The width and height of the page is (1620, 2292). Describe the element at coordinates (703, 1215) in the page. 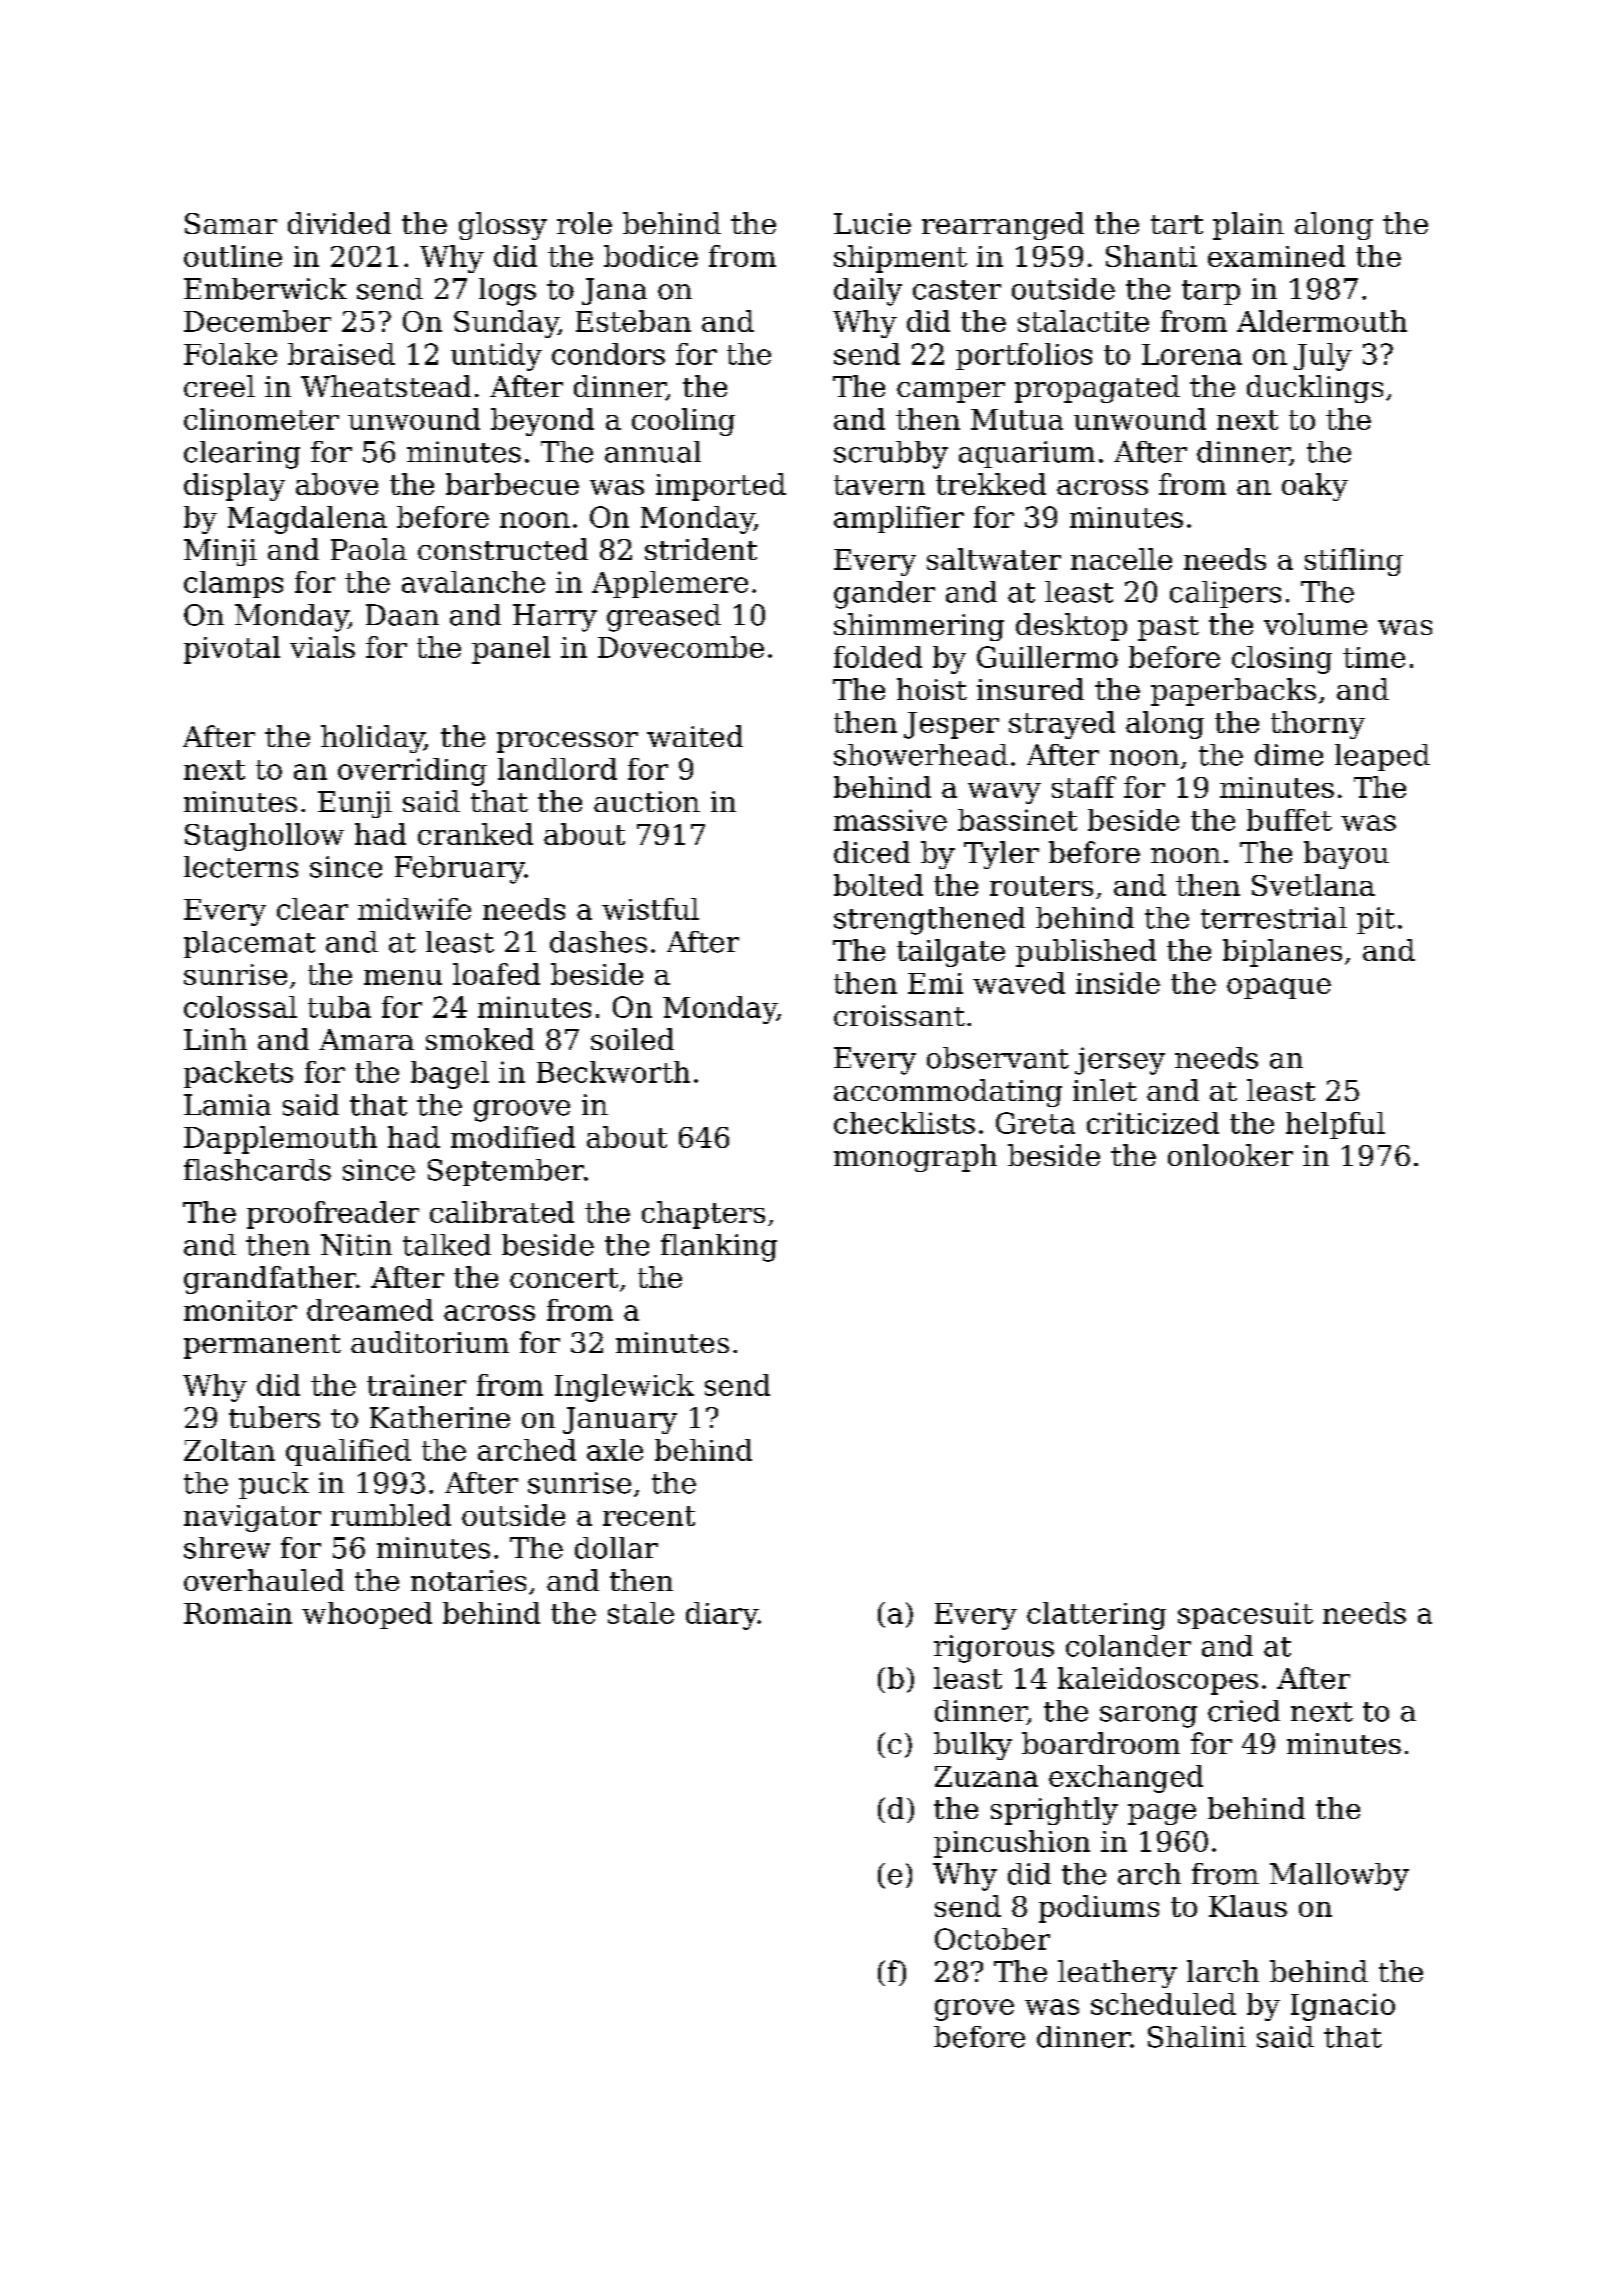

I see `chapters` at that location.
